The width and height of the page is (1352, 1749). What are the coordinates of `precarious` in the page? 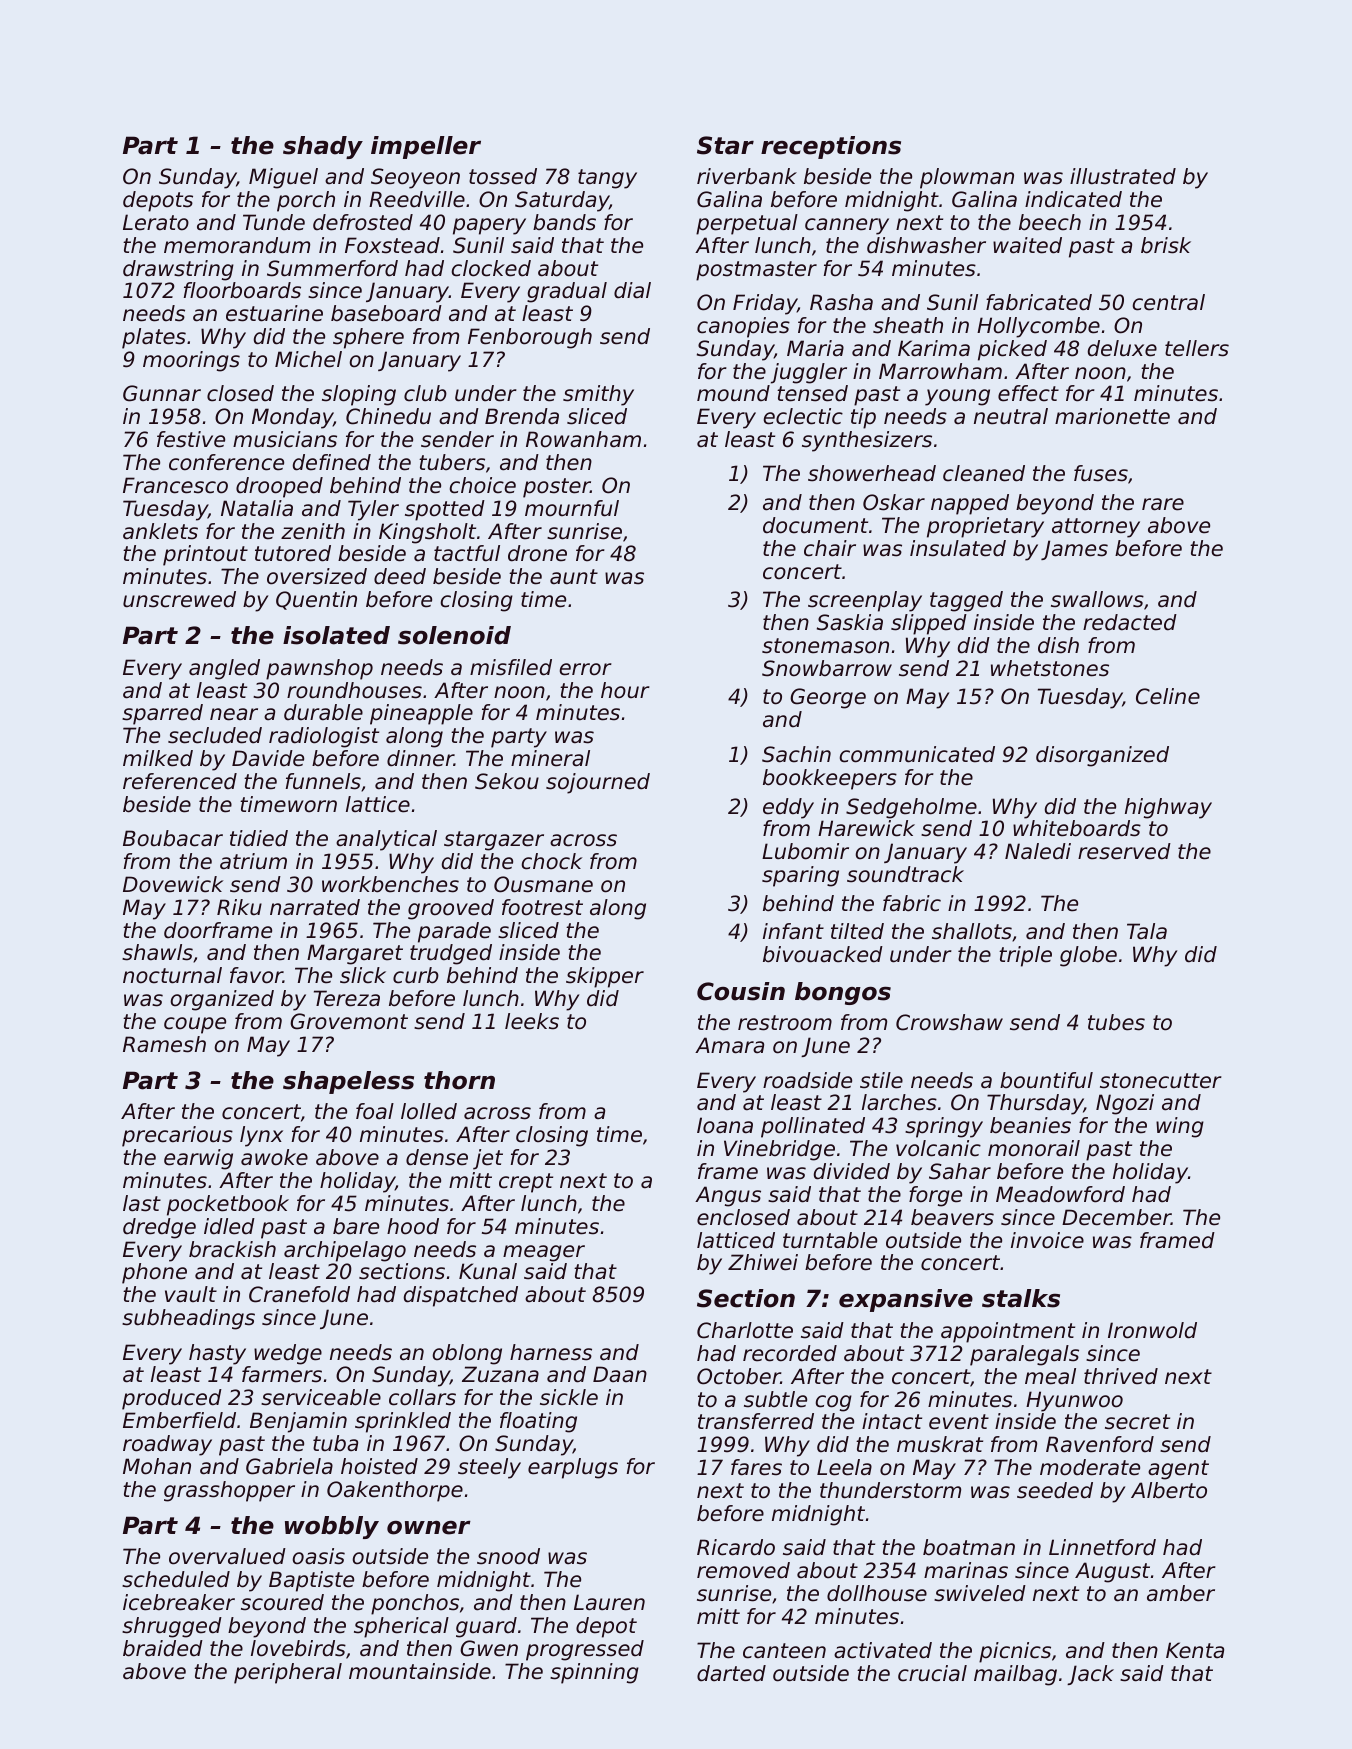 It's located at (177, 1136).
